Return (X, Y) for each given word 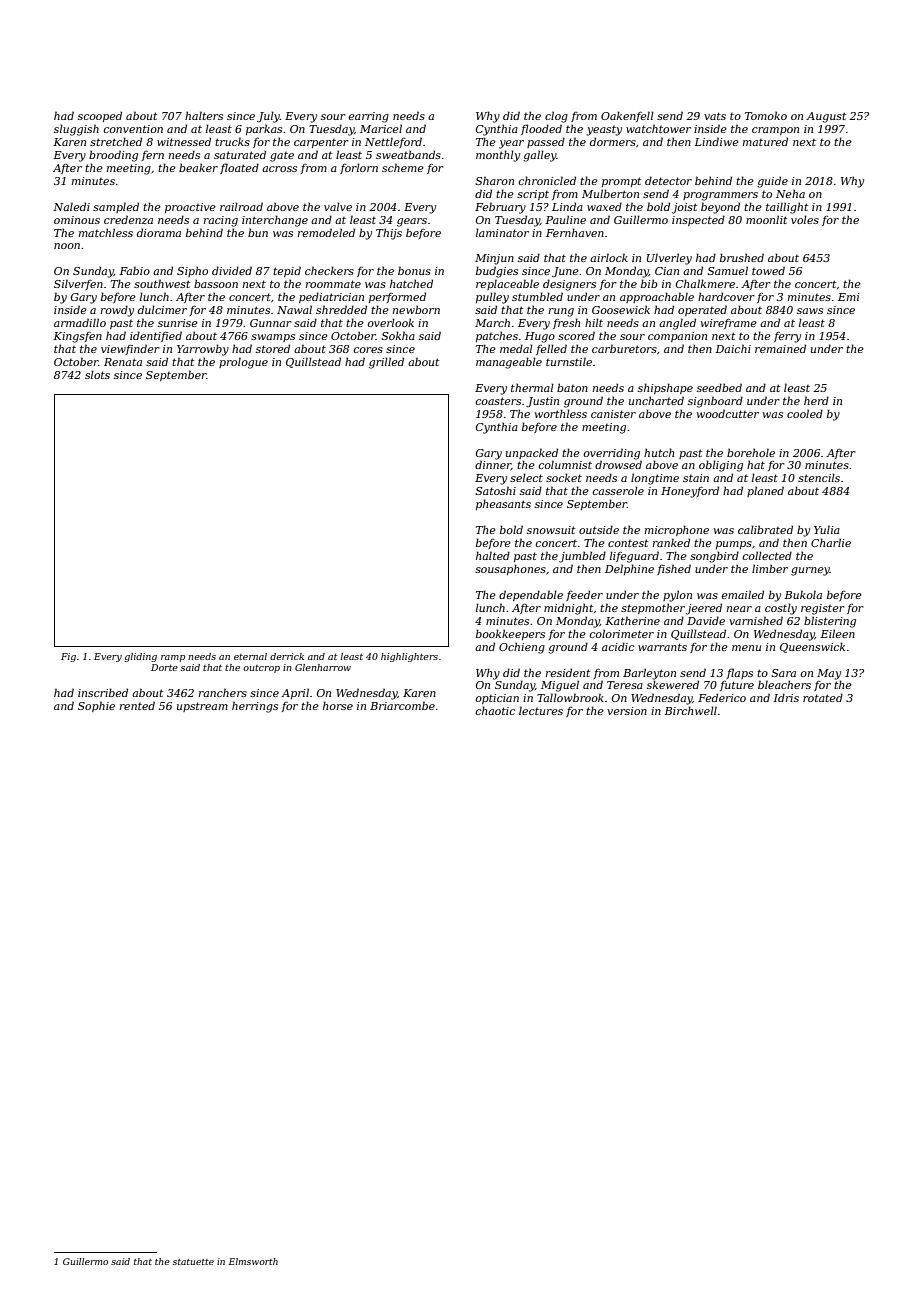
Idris (786, 697)
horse (338, 705)
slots (97, 374)
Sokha (398, 335)
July (268, 117)
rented (137, 705)
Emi (849, 297)
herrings (255, 707)
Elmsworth (253, 1261)
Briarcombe (402, 705)
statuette (193, 1262)
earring (369, 117)
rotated (823, 697)
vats (715, 116)
